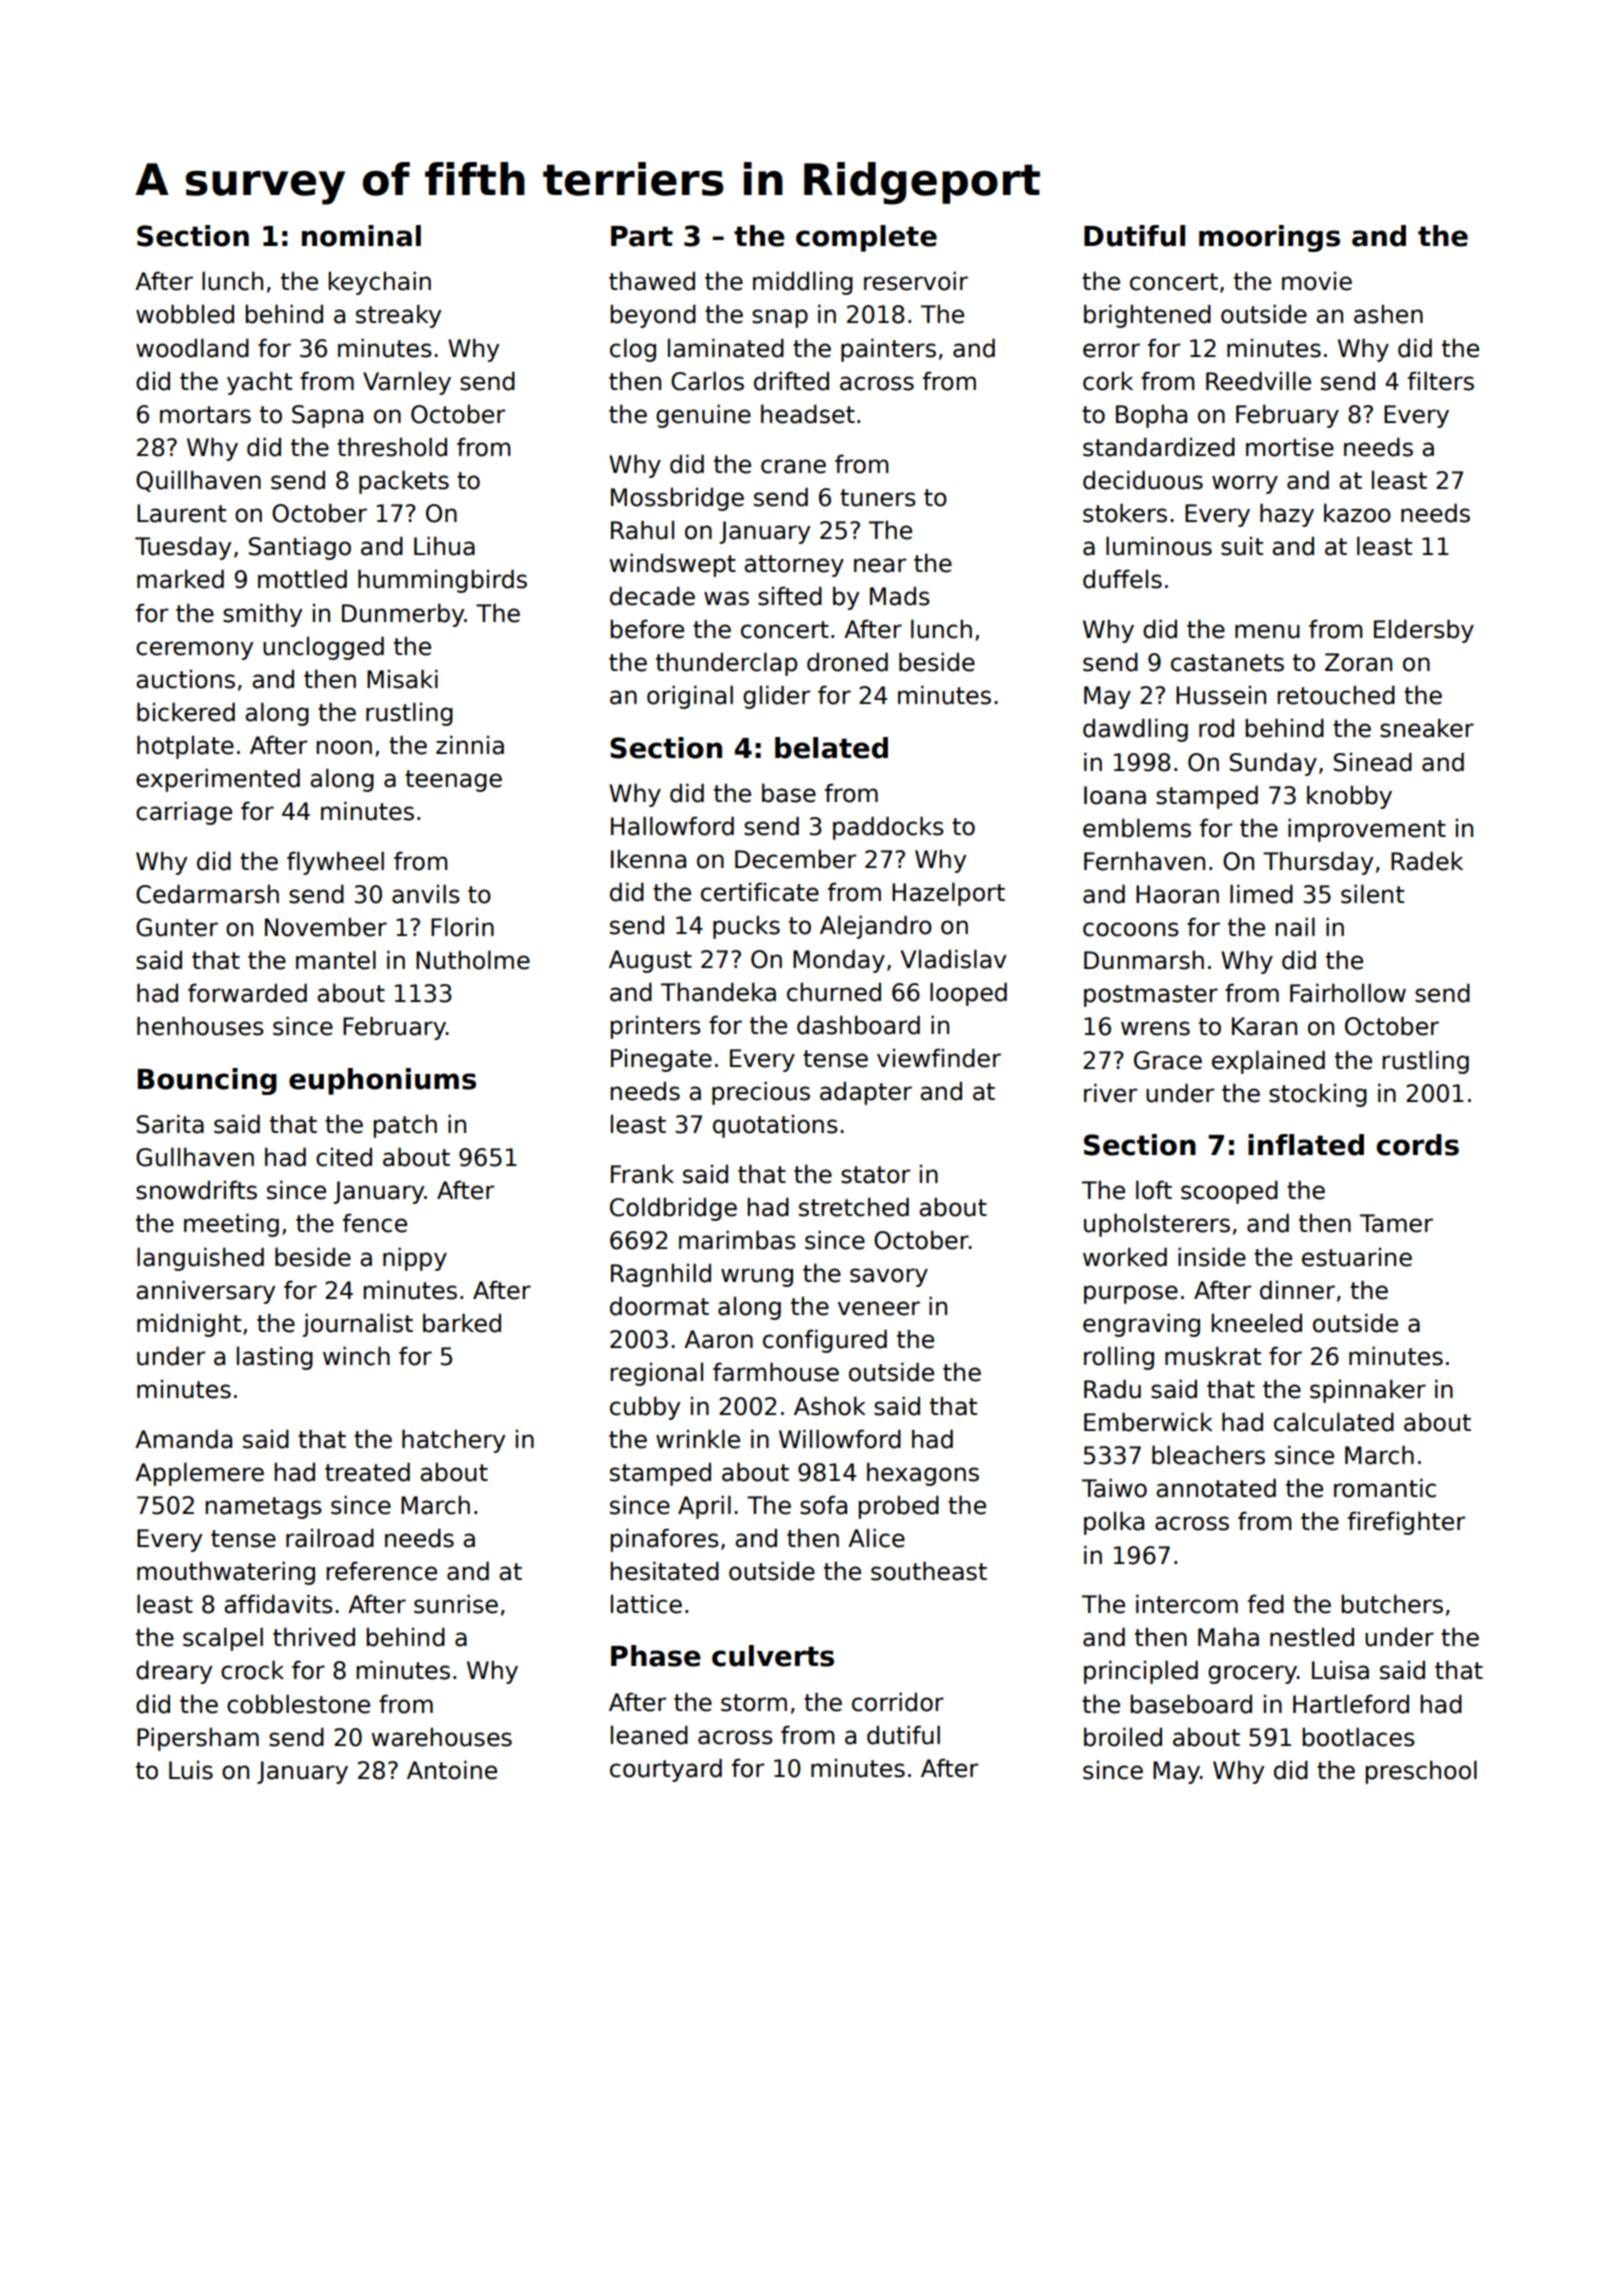  I want to click on dawdling, so click(1135, 730).
